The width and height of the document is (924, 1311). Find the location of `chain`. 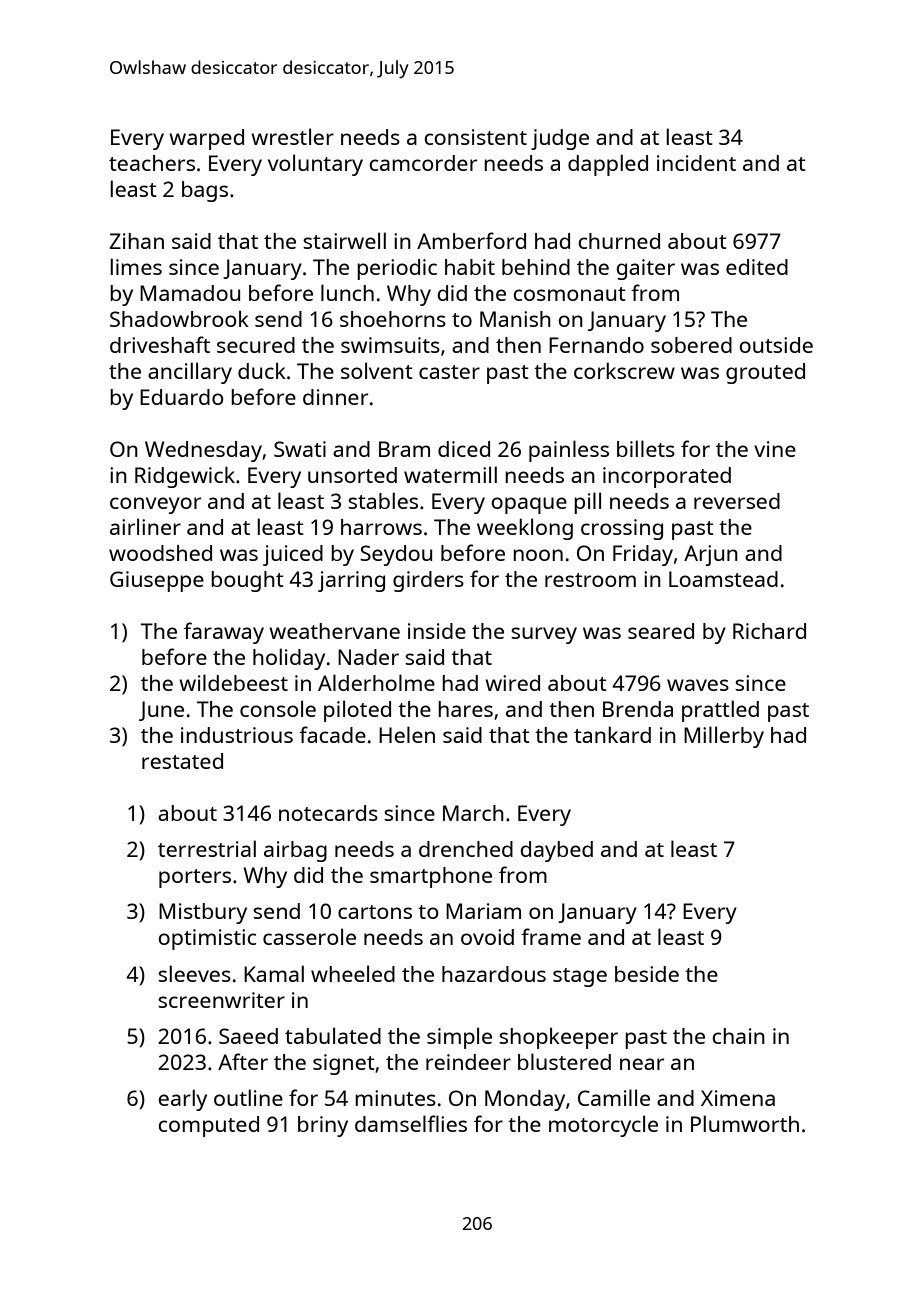

chain is located at coordinates (738, 1036).
